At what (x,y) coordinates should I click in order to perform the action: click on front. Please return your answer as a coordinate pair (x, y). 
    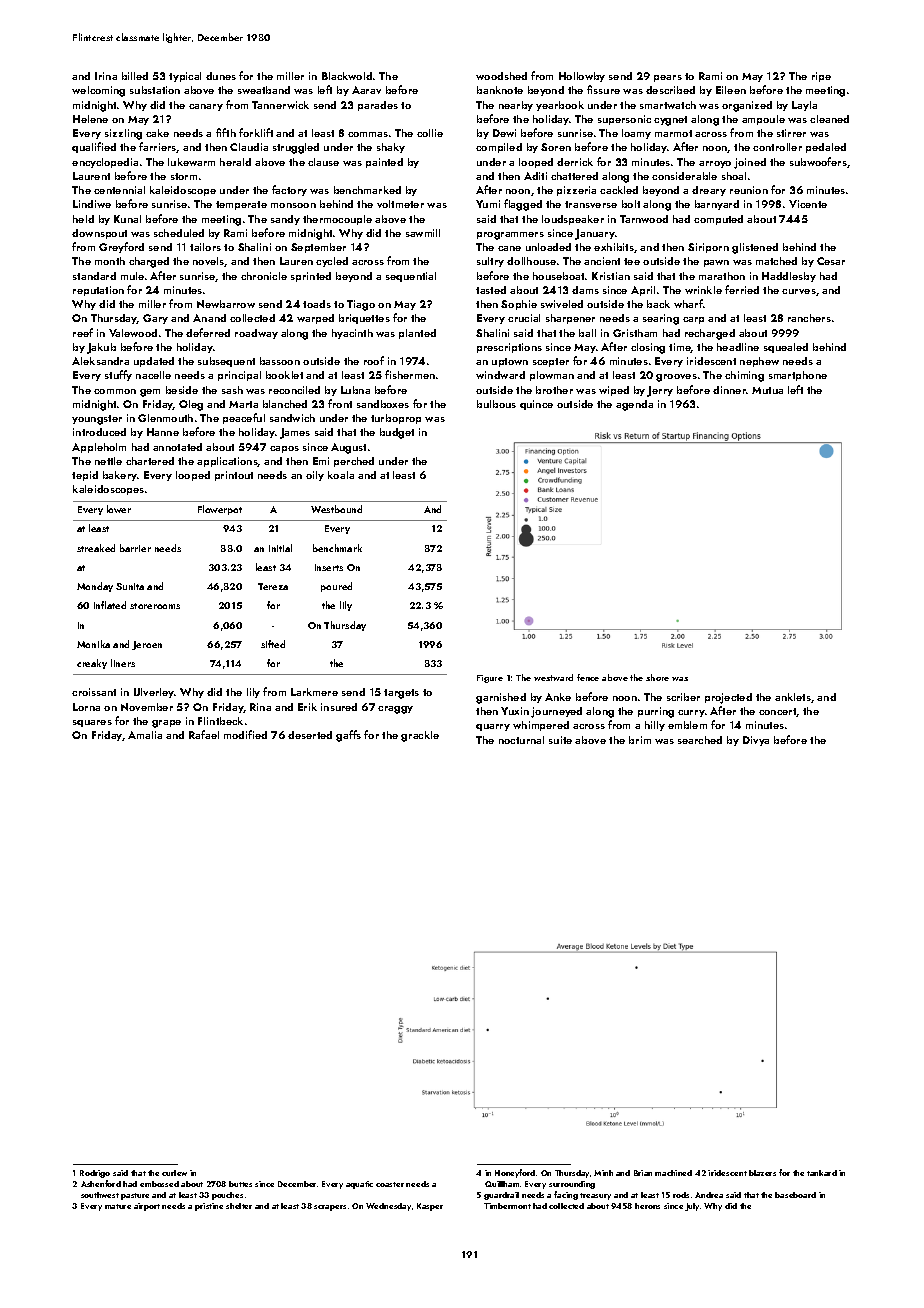
    Looking at the image, I should click on (340, 403).
